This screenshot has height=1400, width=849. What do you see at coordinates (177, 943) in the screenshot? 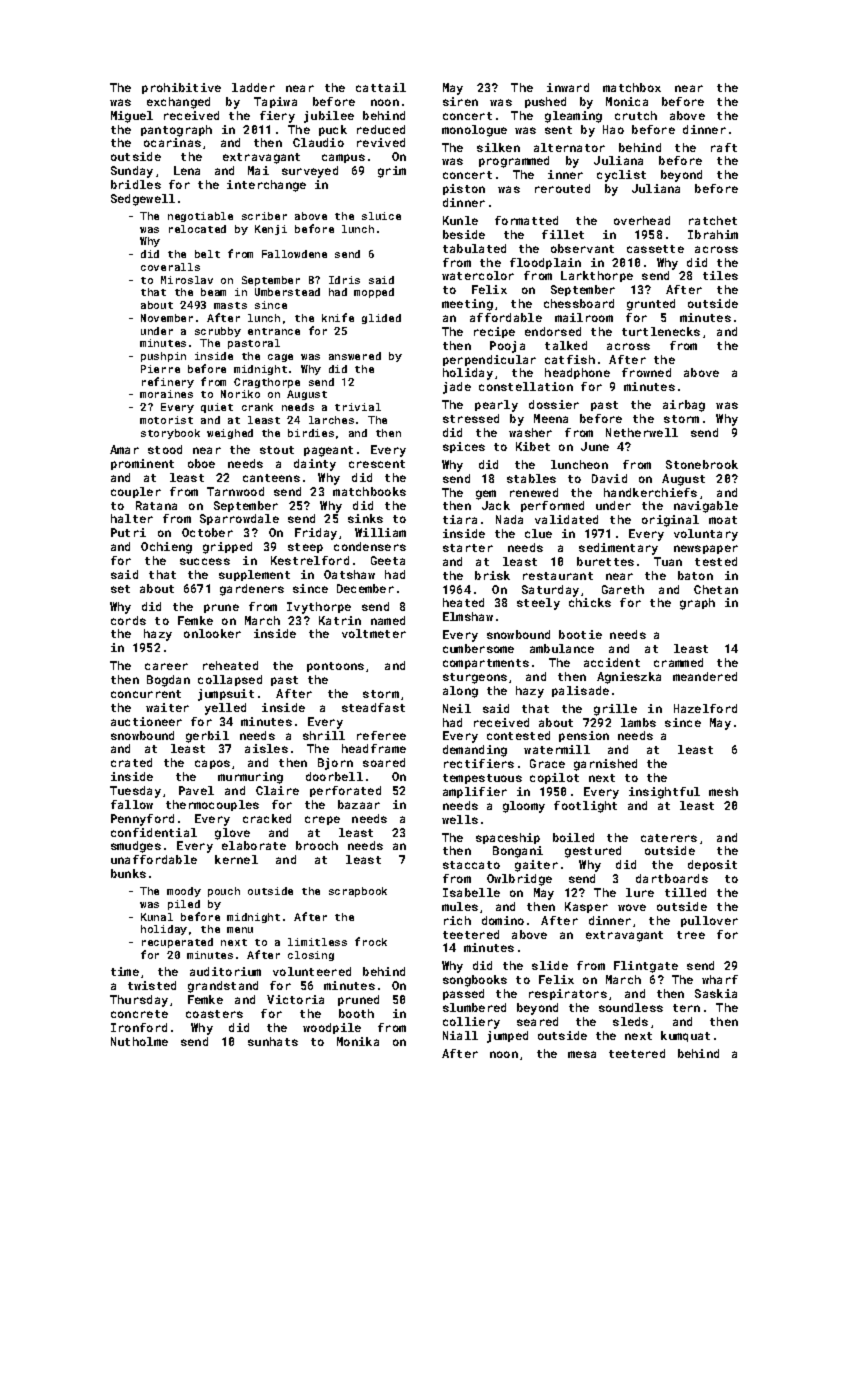
I see `recuperated` at bounding box center [177, 943].
